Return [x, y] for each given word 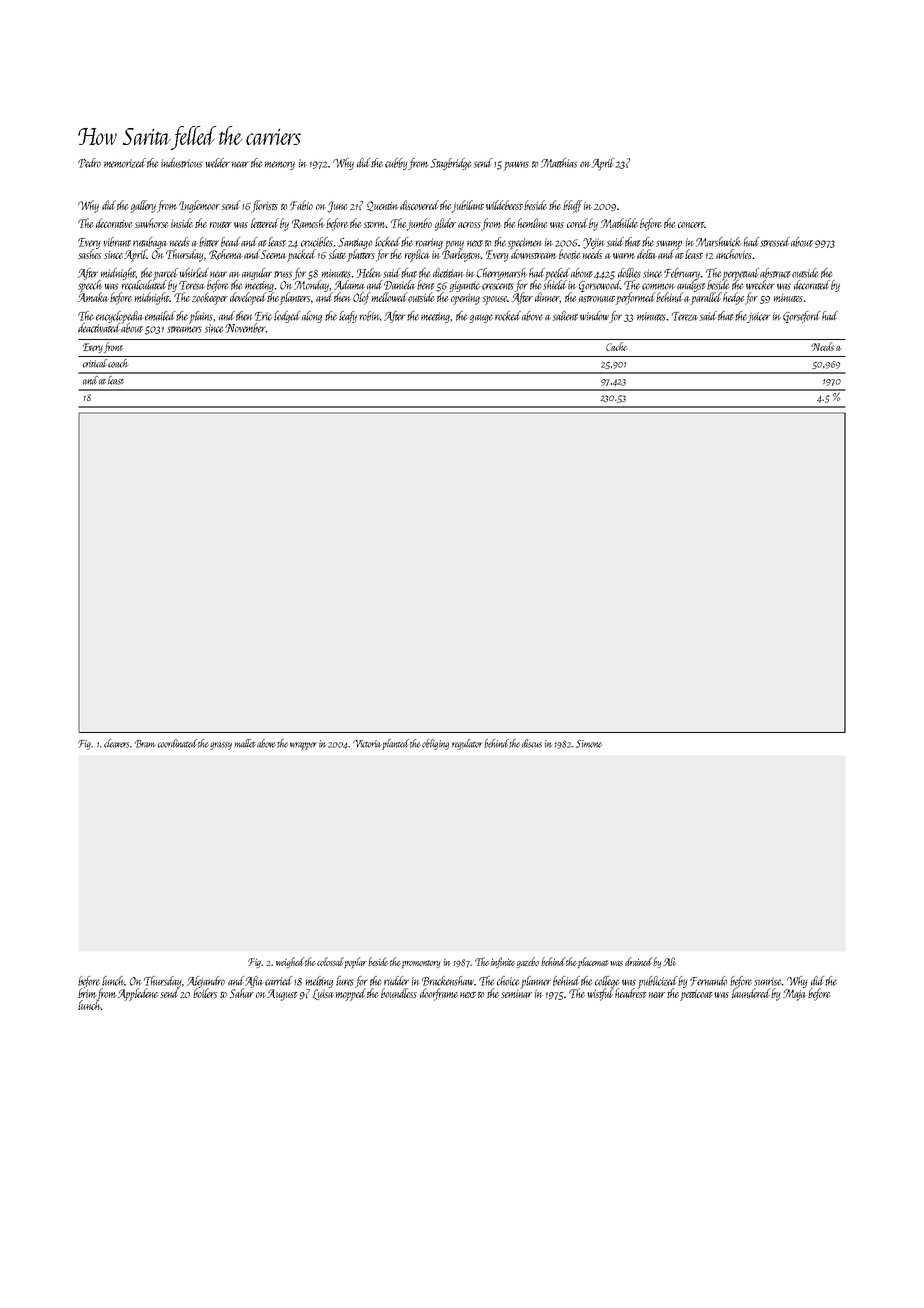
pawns [516, 166]
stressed [775, 242]
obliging [435, 744]
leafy [348, 317]
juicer [759, 317]
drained [638, 961]
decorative [114, 223]
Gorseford [801, 317]
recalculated [144, 285]
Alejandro [206, 982]
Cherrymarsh [502, 274]
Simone [589, 744]
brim [87, 993]
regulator [467, 744]
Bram [145, 744]
